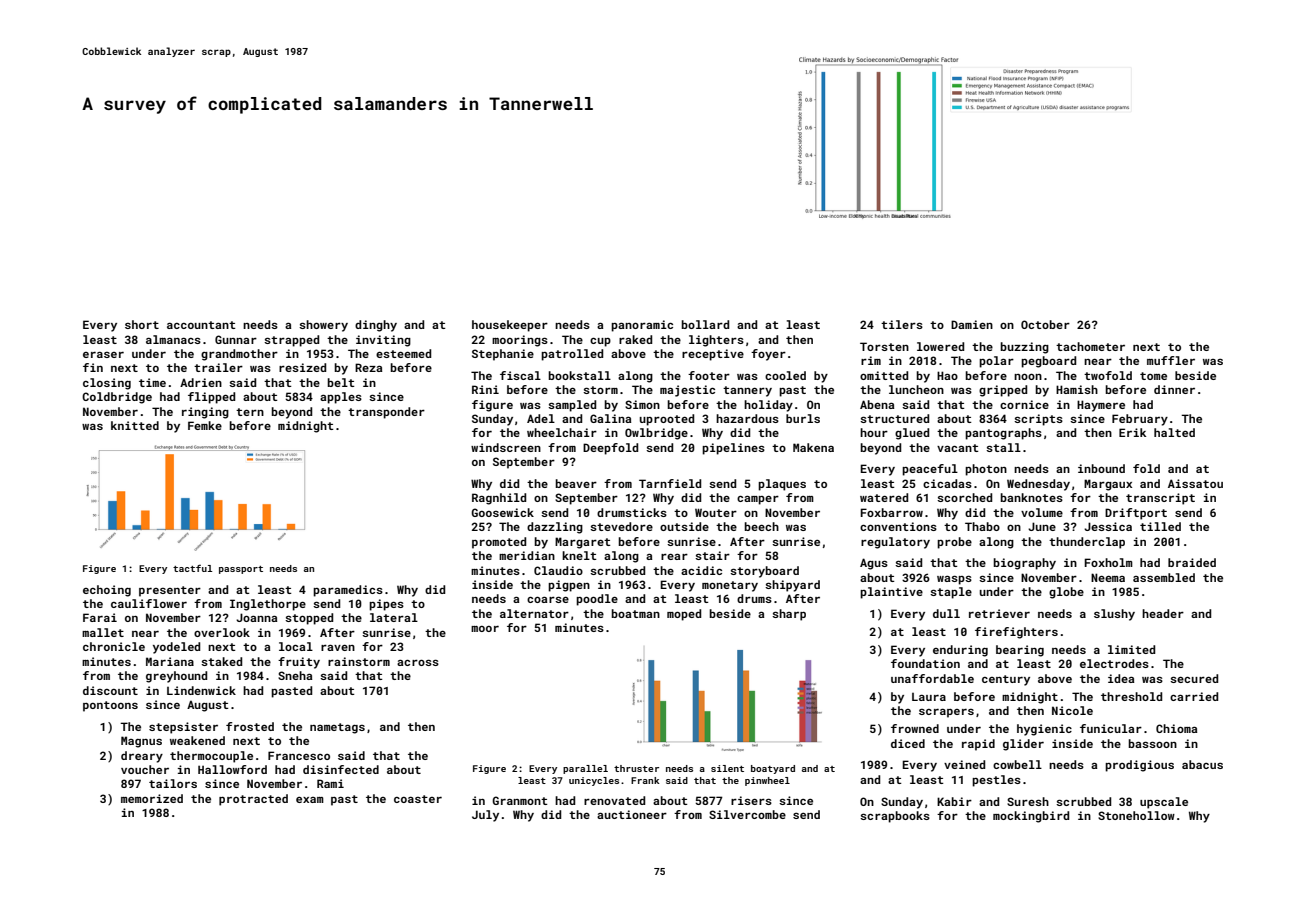 The height and width of the document is (924, 1308). Describe the element at coordinates (502, 512) in the document. I see `Goosewick` at that location.
